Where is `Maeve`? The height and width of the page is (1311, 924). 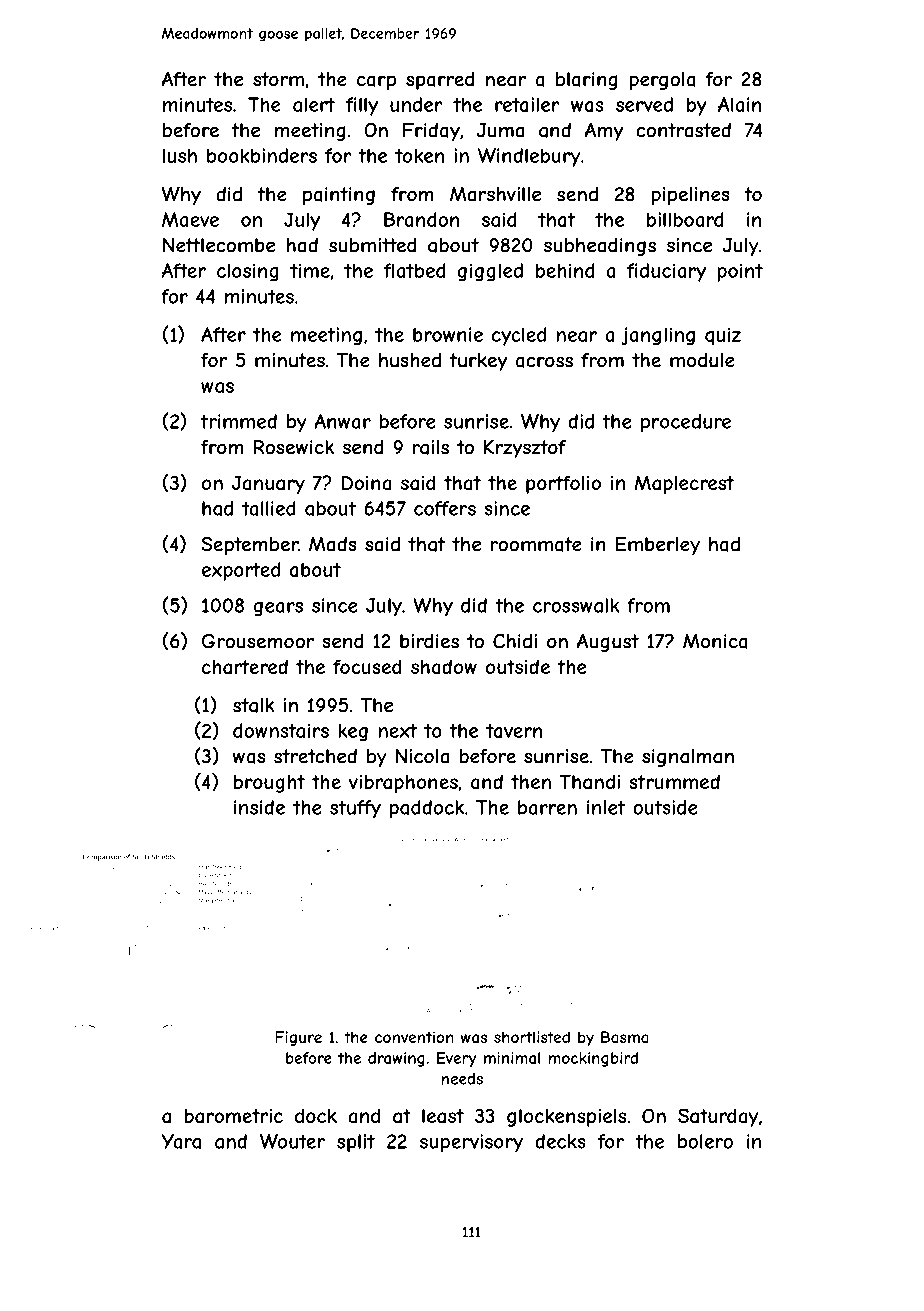
Maeve is located at coordinates (190, 219).
